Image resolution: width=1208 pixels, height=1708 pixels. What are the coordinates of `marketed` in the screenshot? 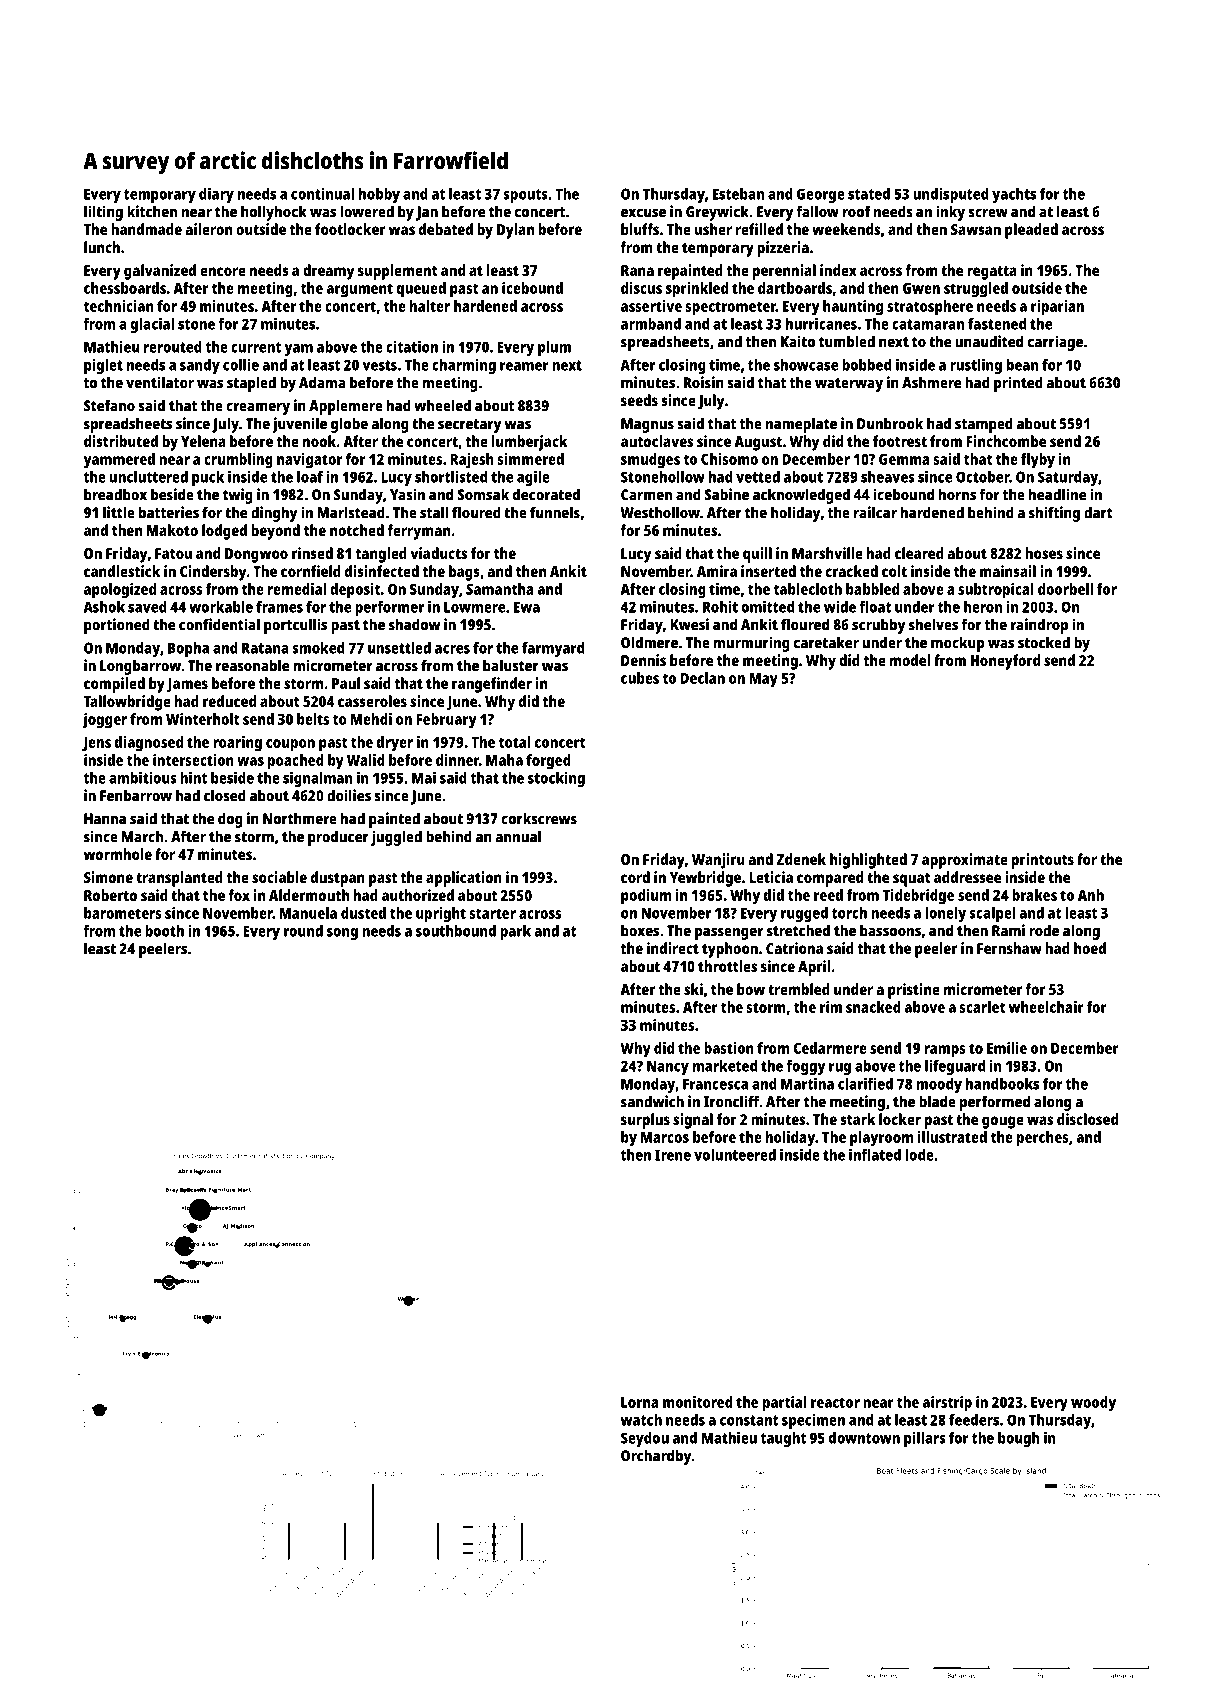 It's located at (725, 1066).
